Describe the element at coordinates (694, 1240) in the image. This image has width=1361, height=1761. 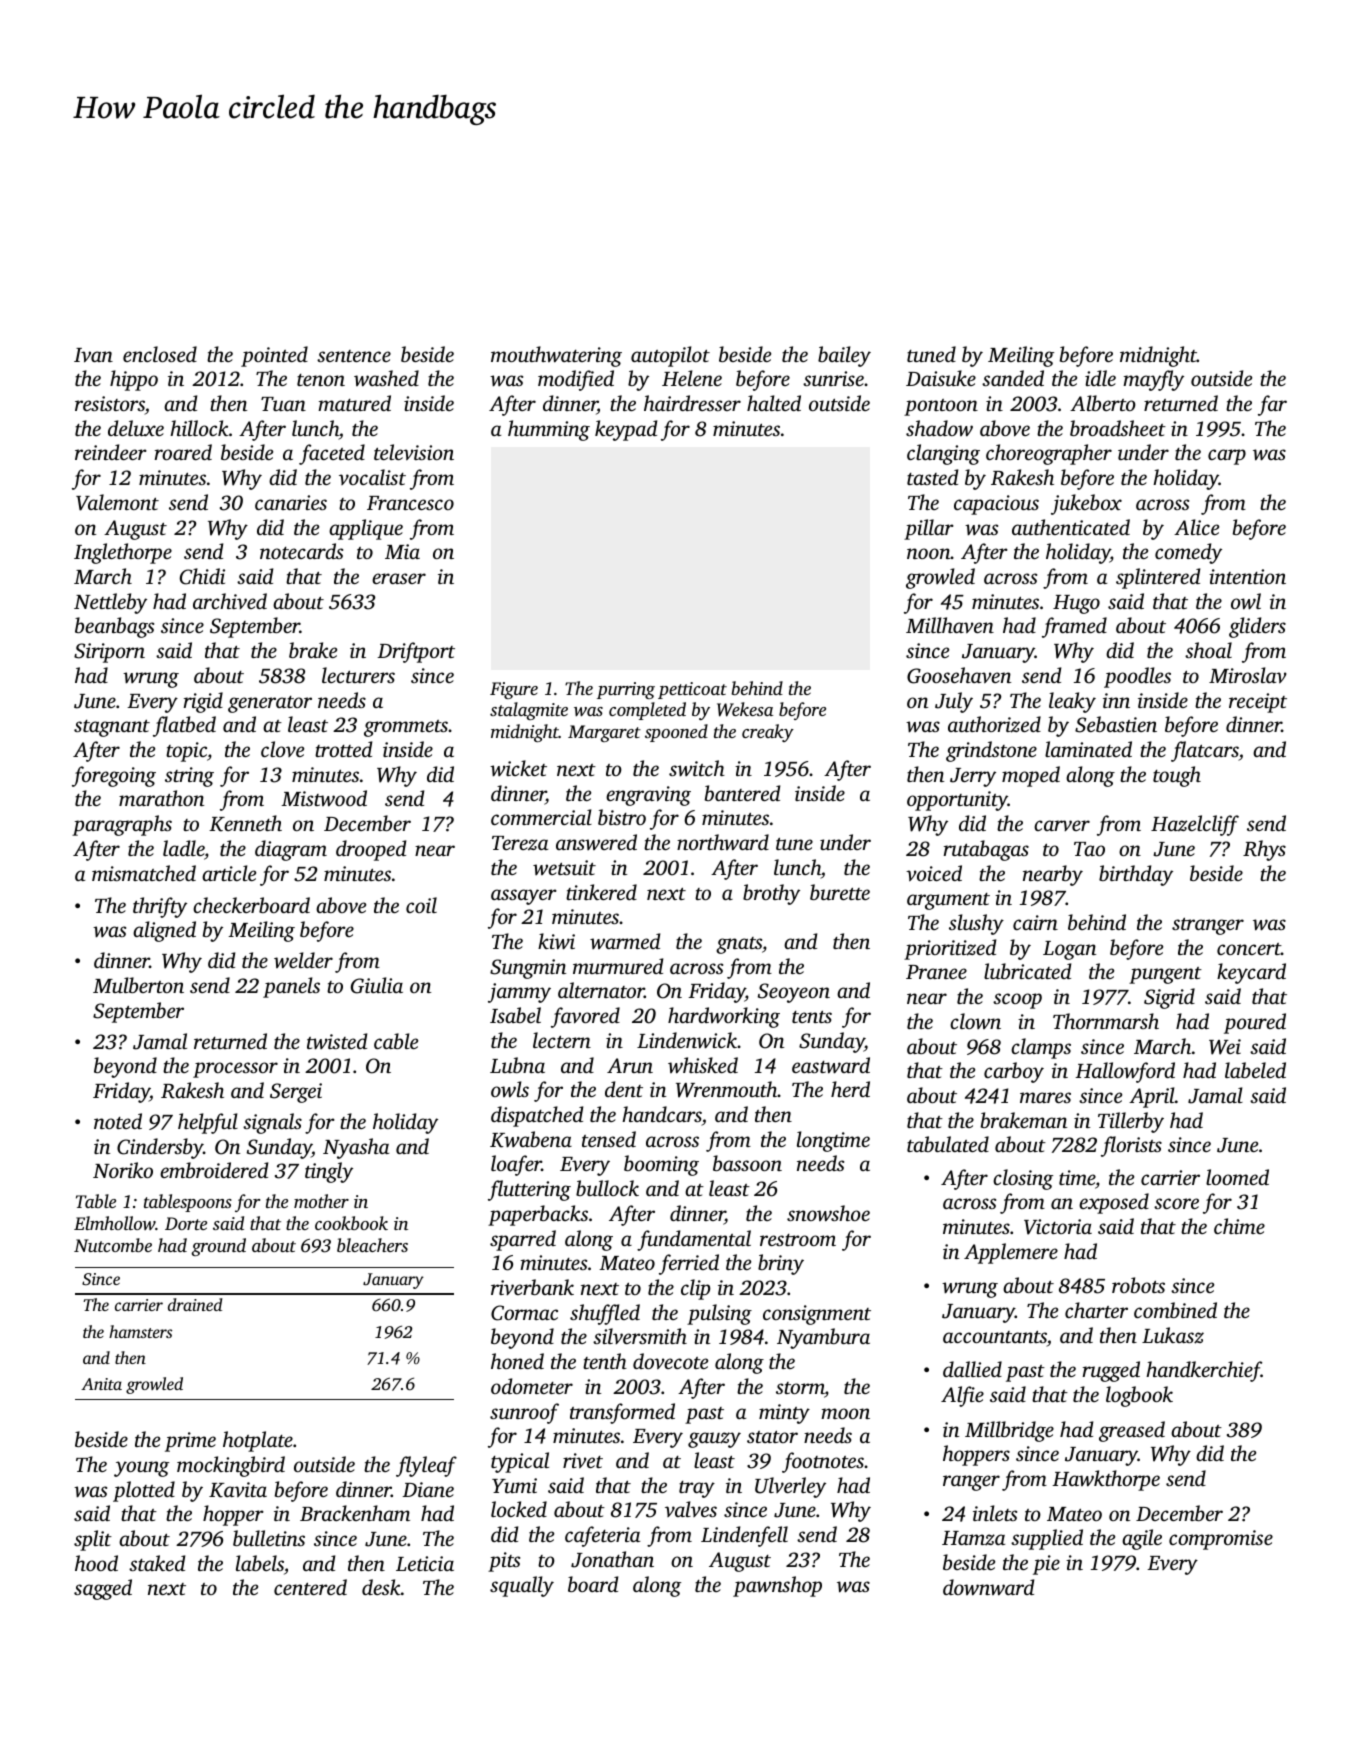
I see `fundamental` at that location.
